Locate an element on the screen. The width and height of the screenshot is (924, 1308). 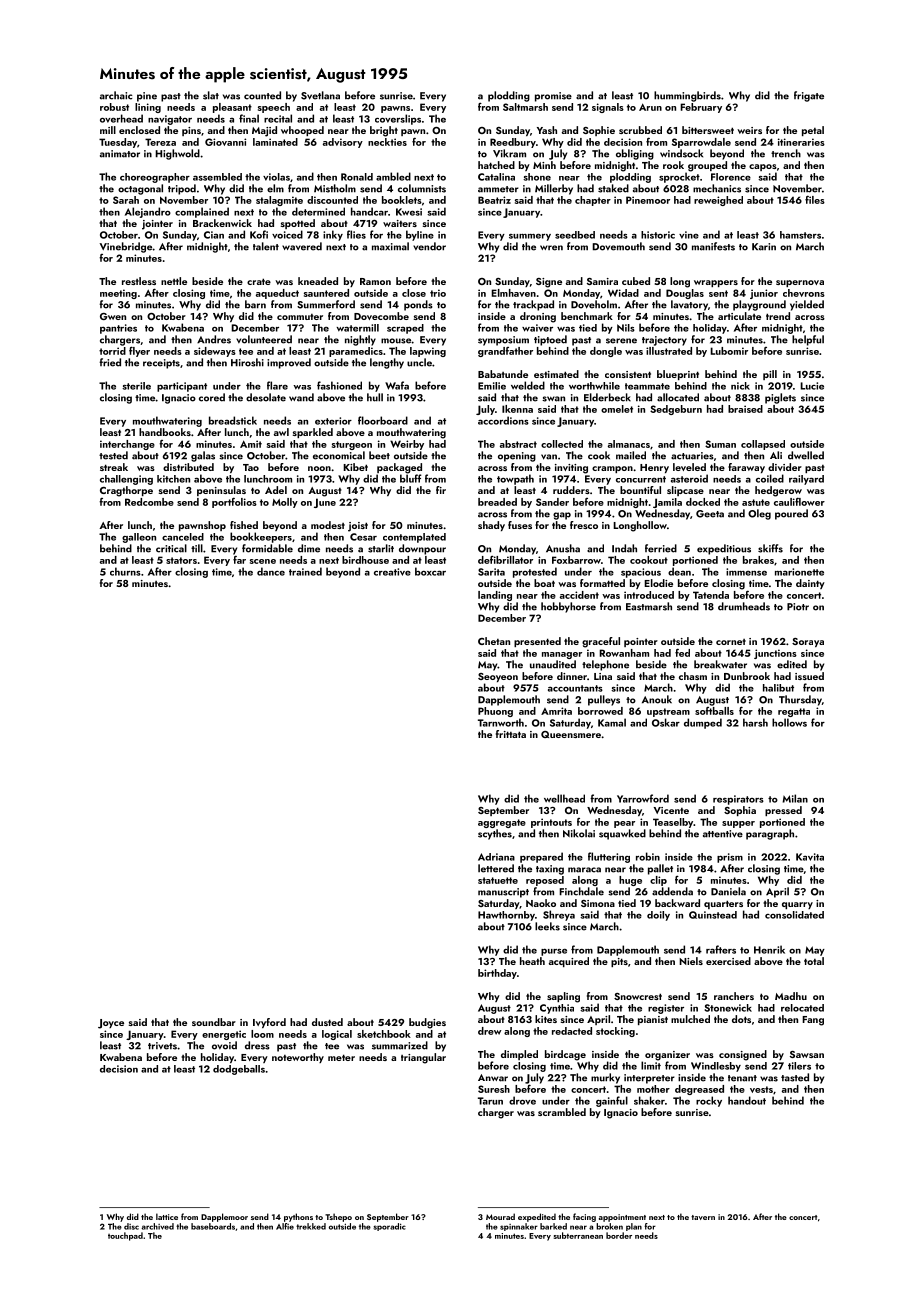
frittata is located at coordinates (511, 734).
